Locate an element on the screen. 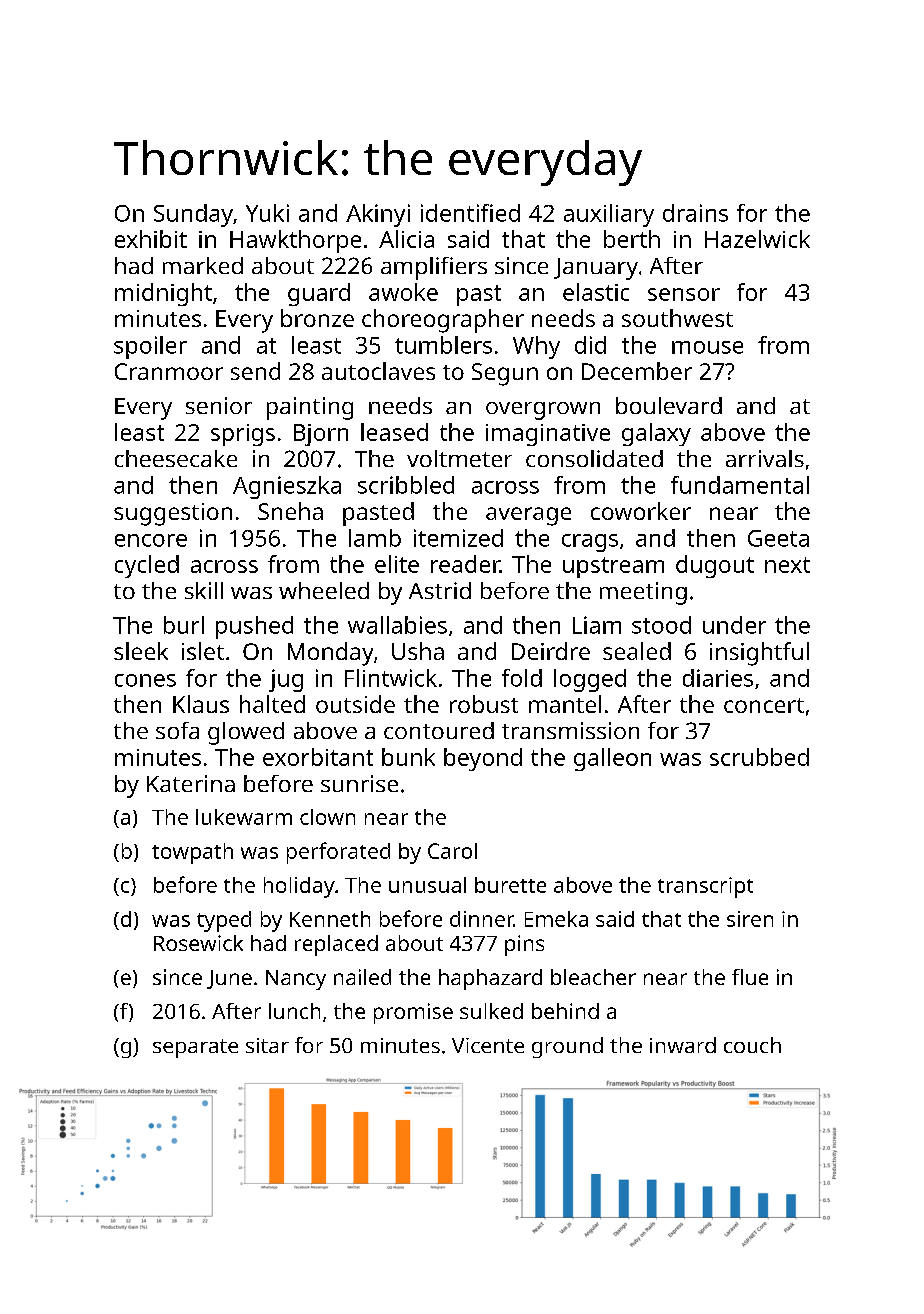  Carol is located at coordinates (452, 851).
